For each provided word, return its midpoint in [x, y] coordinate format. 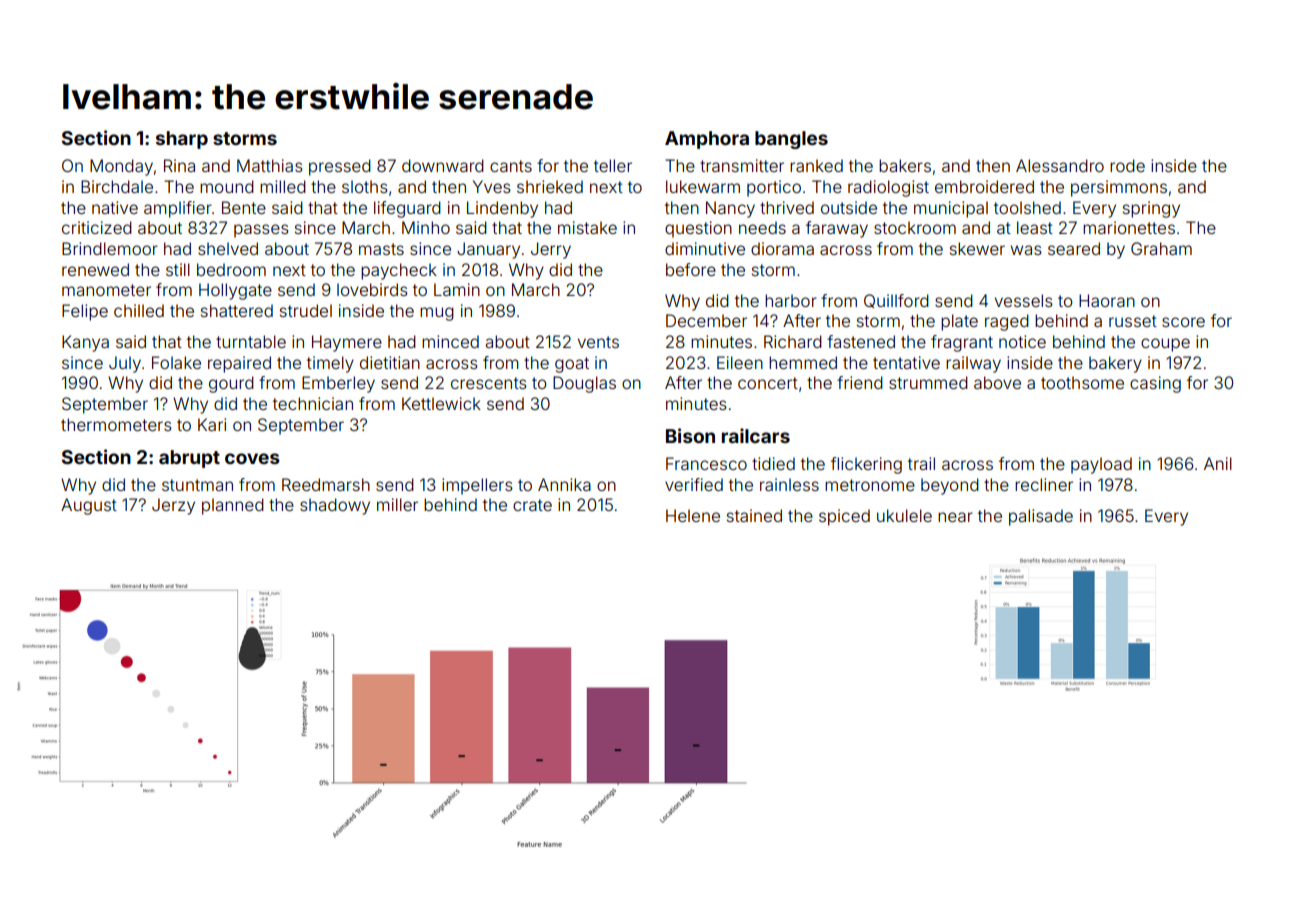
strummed [928, 382]
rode [1127, 165]
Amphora [707, 140]
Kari [212, 424]
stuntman [197, 485]
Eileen [740, 362]
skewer [977, 248]
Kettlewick [441, 403]
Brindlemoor [110, 248]
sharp [182, 140]
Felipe [85, 312]
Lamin [457, 289]
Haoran [1107, 300]
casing [1155, 384]
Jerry [551, 250]
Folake [176, 362]
